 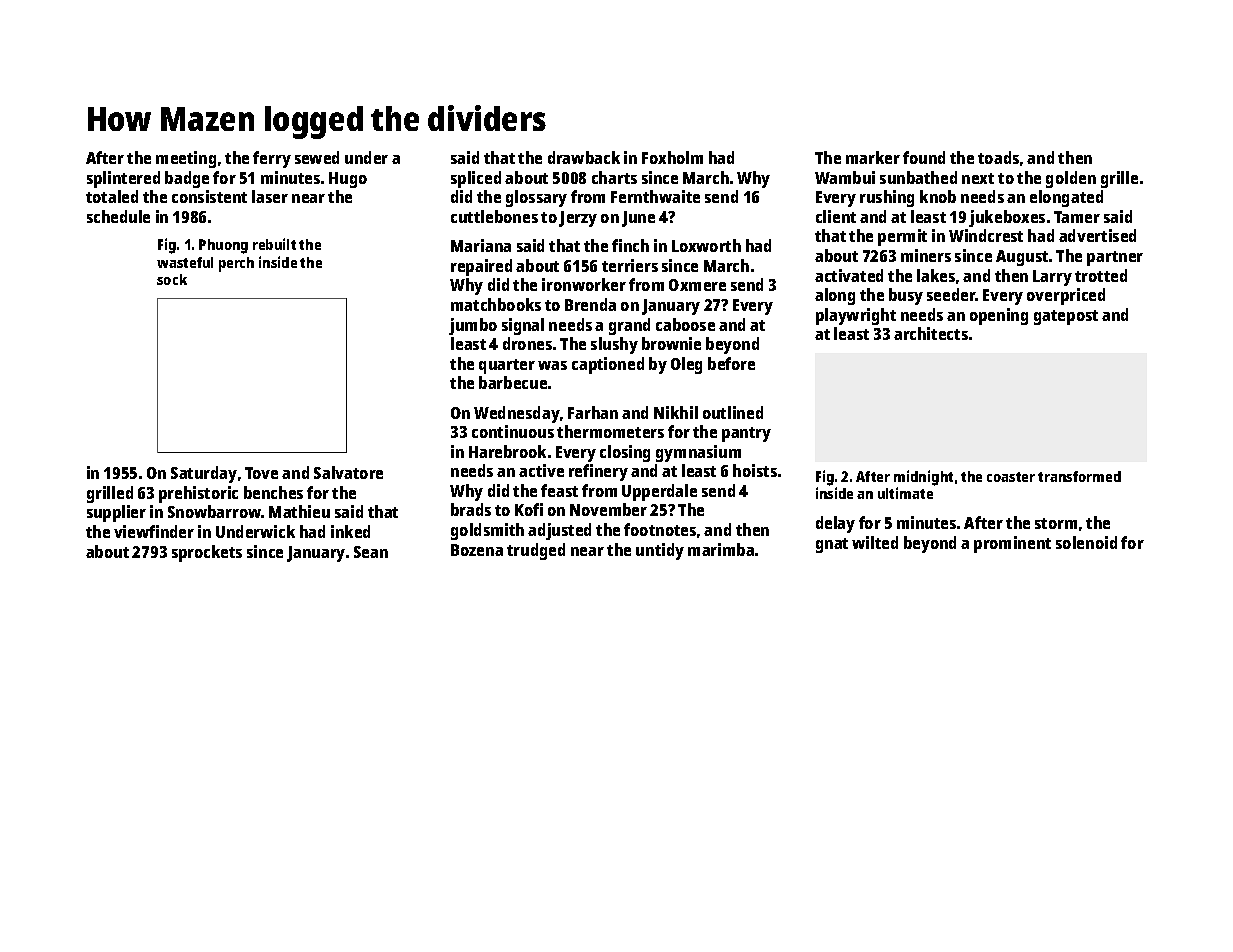 I want to click on toads, so click(x=998, y=157).
